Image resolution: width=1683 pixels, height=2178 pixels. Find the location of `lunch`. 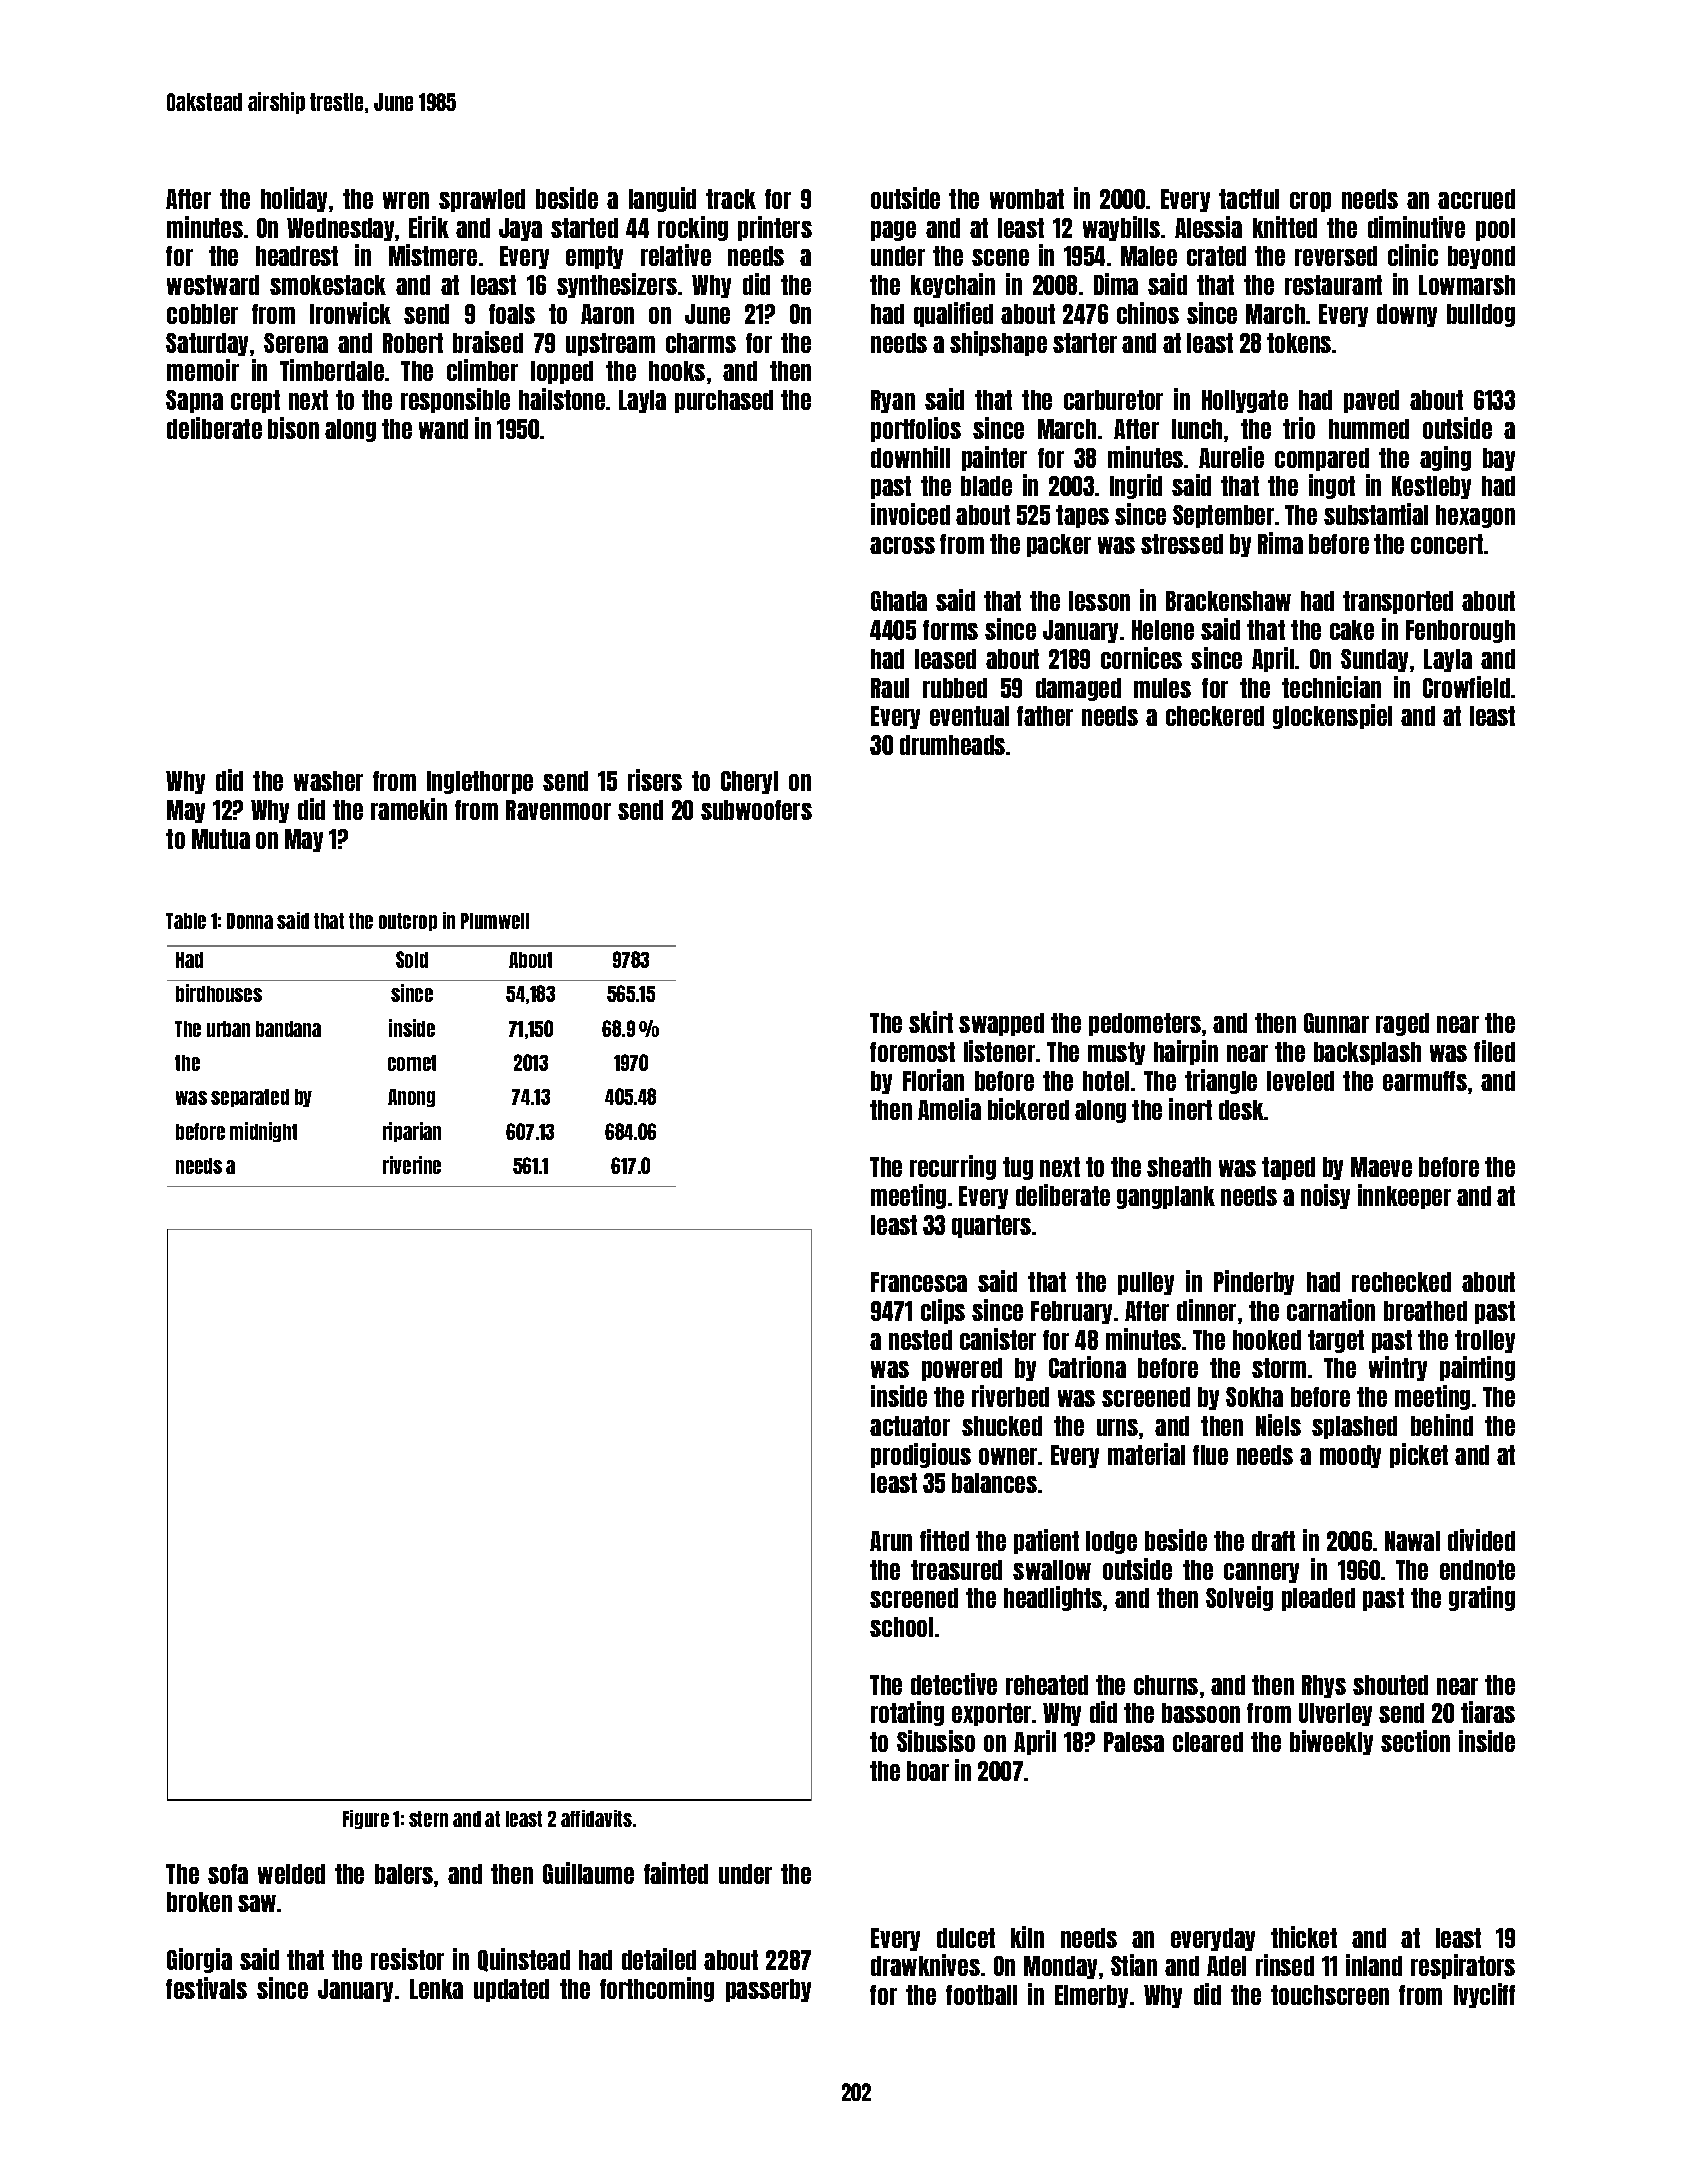

lunch is located at coordinates (1197, 429).
